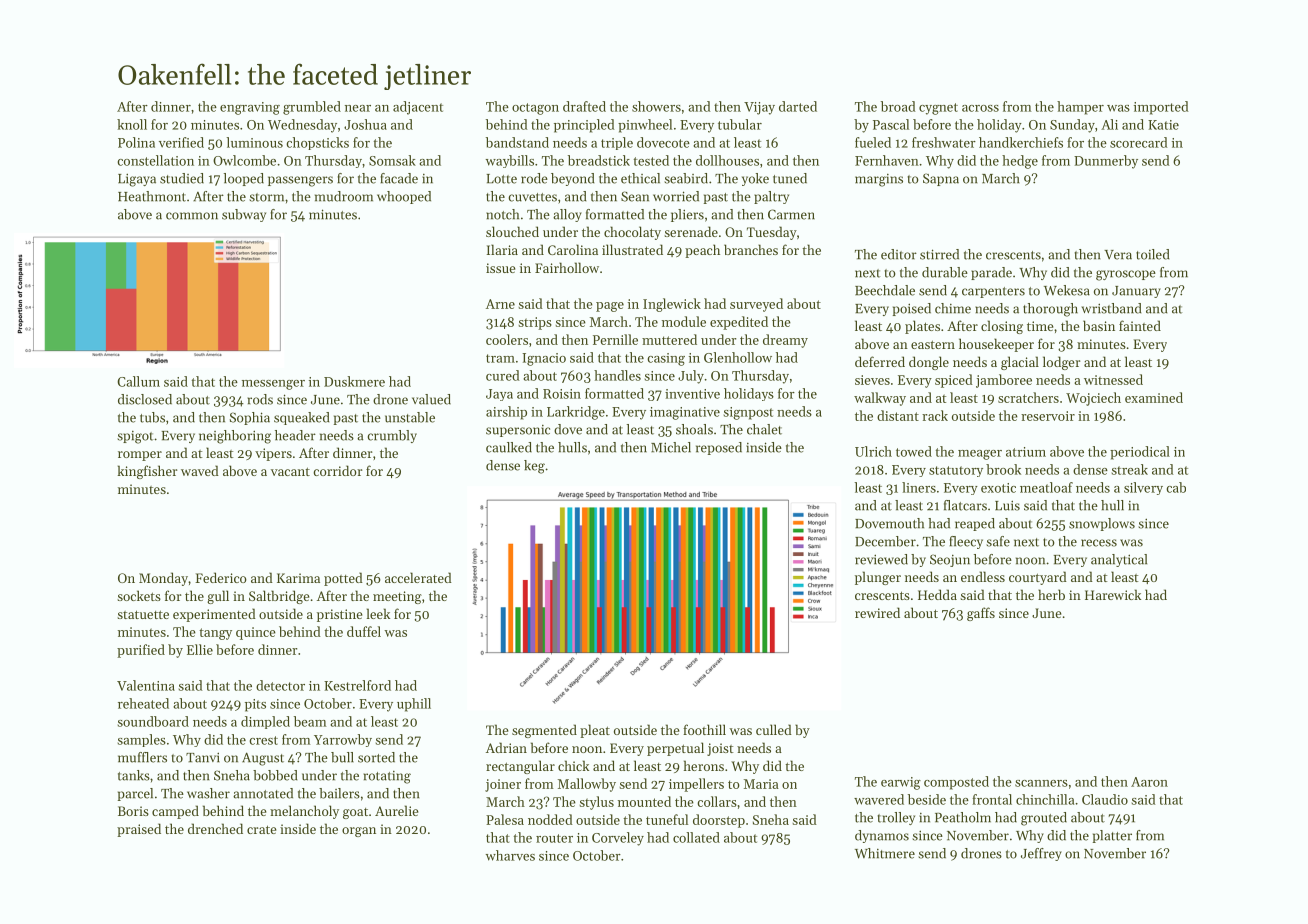  What do you see at coordinates (500, 304) in the screenshot?
I see `Arne` at bounding box center [500, 304].
